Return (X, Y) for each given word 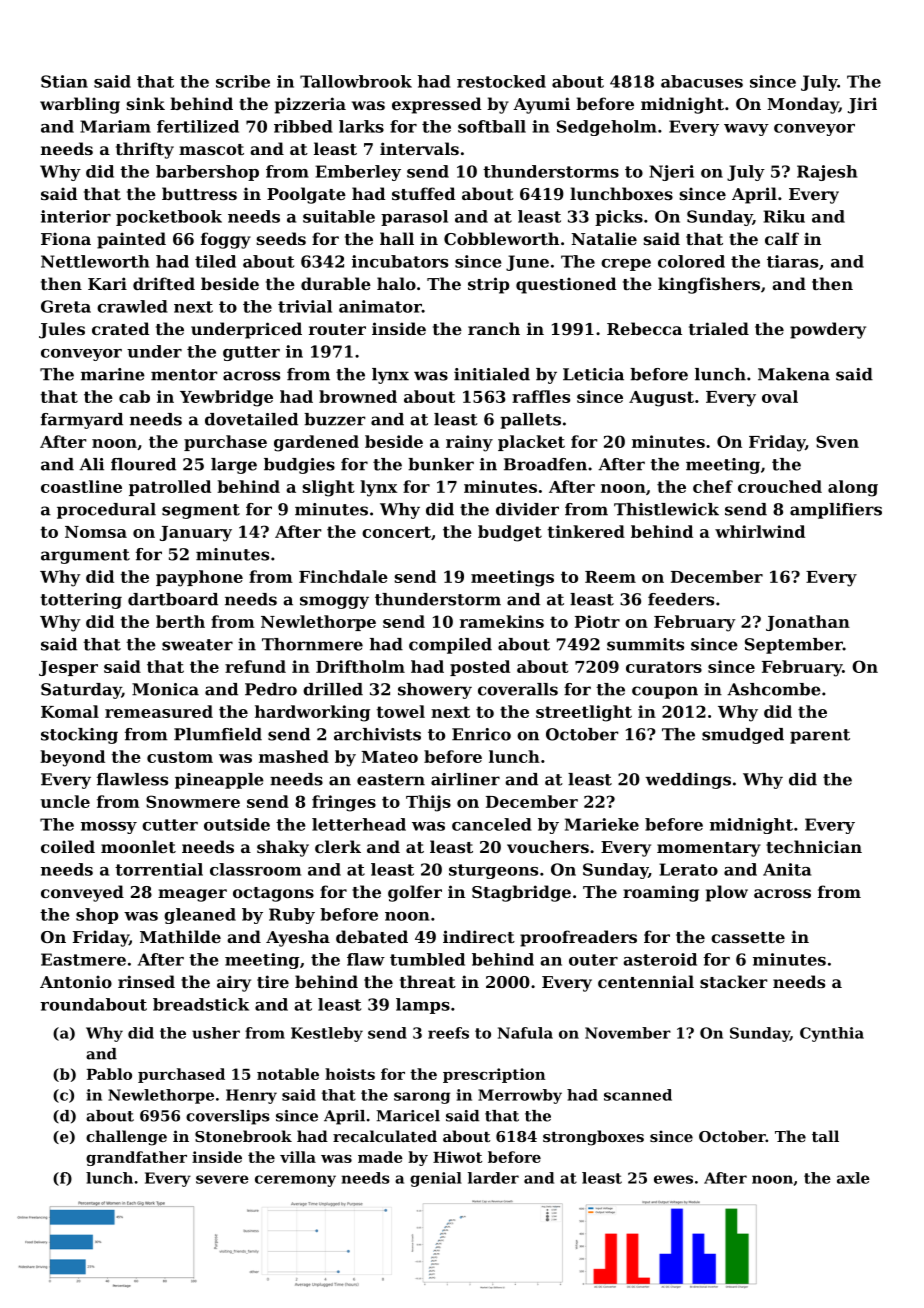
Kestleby (327, 1034)
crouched (780, 486)
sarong (422, 1098)
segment (201, 511)
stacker (734, 981)
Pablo (109, 1074)
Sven (837, 441)
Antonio (76, 981)
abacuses (702, 81)
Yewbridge (226, 398)
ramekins (502, 621)
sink (146, 103)
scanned (638, 1095)
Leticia (593, 374)
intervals (419, 148)
